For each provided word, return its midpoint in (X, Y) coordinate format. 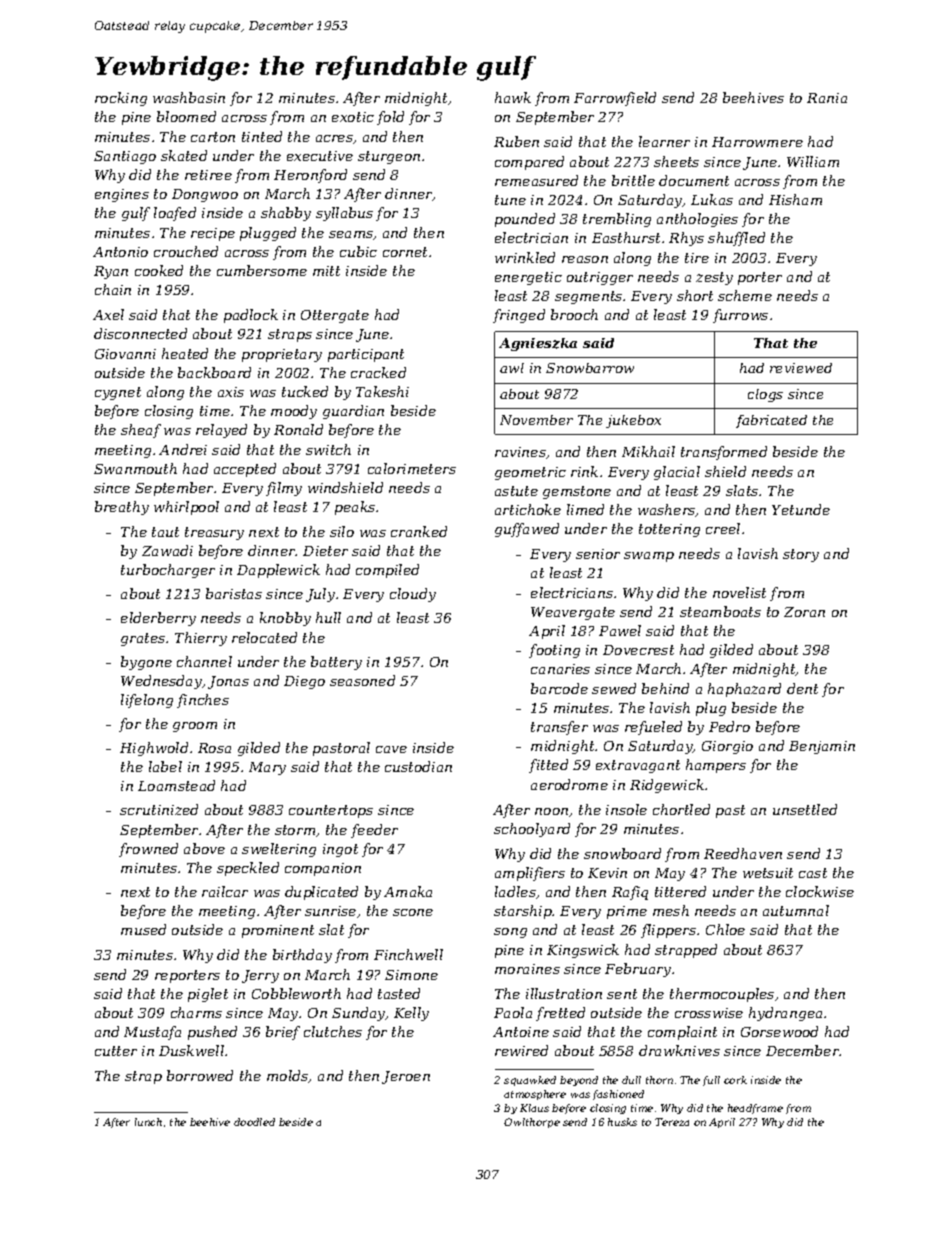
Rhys (686, 239)
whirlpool (186, 508)
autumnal (796, 910)
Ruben (516, 141)
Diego (304, 682)
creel (723, 528)
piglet (208, 995)
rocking (121, 99)
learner (664, 141)
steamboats (720, 611)
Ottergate (335, 316)
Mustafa (152, 1033)
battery (336, 663)
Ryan (111, 272)
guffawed (527, 530)
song (510, 933)
